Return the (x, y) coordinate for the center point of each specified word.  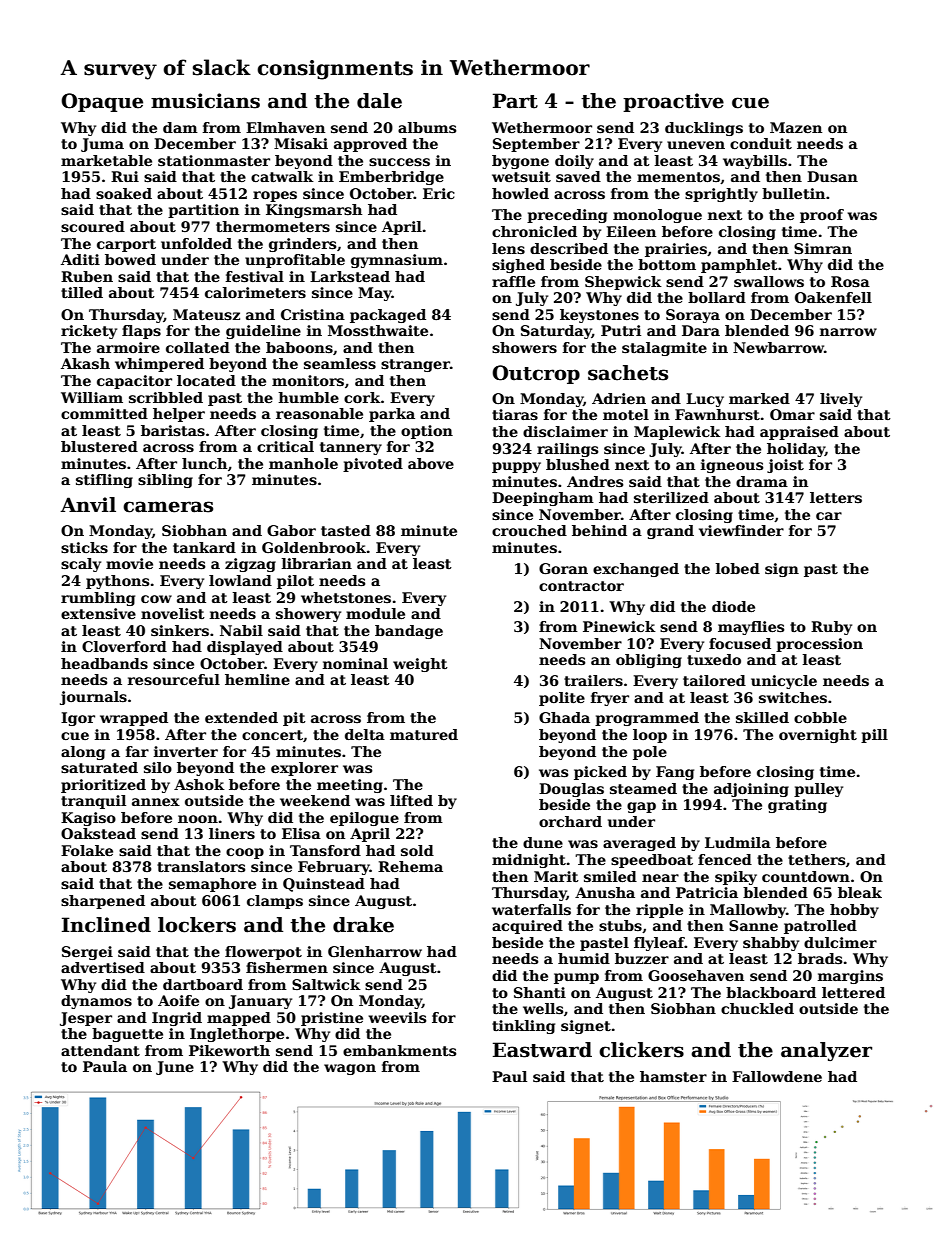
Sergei (87, 953)
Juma (102, 145)
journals (93, 698)
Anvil (88, 504)
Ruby (831, 628)
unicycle (784, 682)
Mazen (796, 127)
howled (520, 193)
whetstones (346, 597)
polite (562, 699)
